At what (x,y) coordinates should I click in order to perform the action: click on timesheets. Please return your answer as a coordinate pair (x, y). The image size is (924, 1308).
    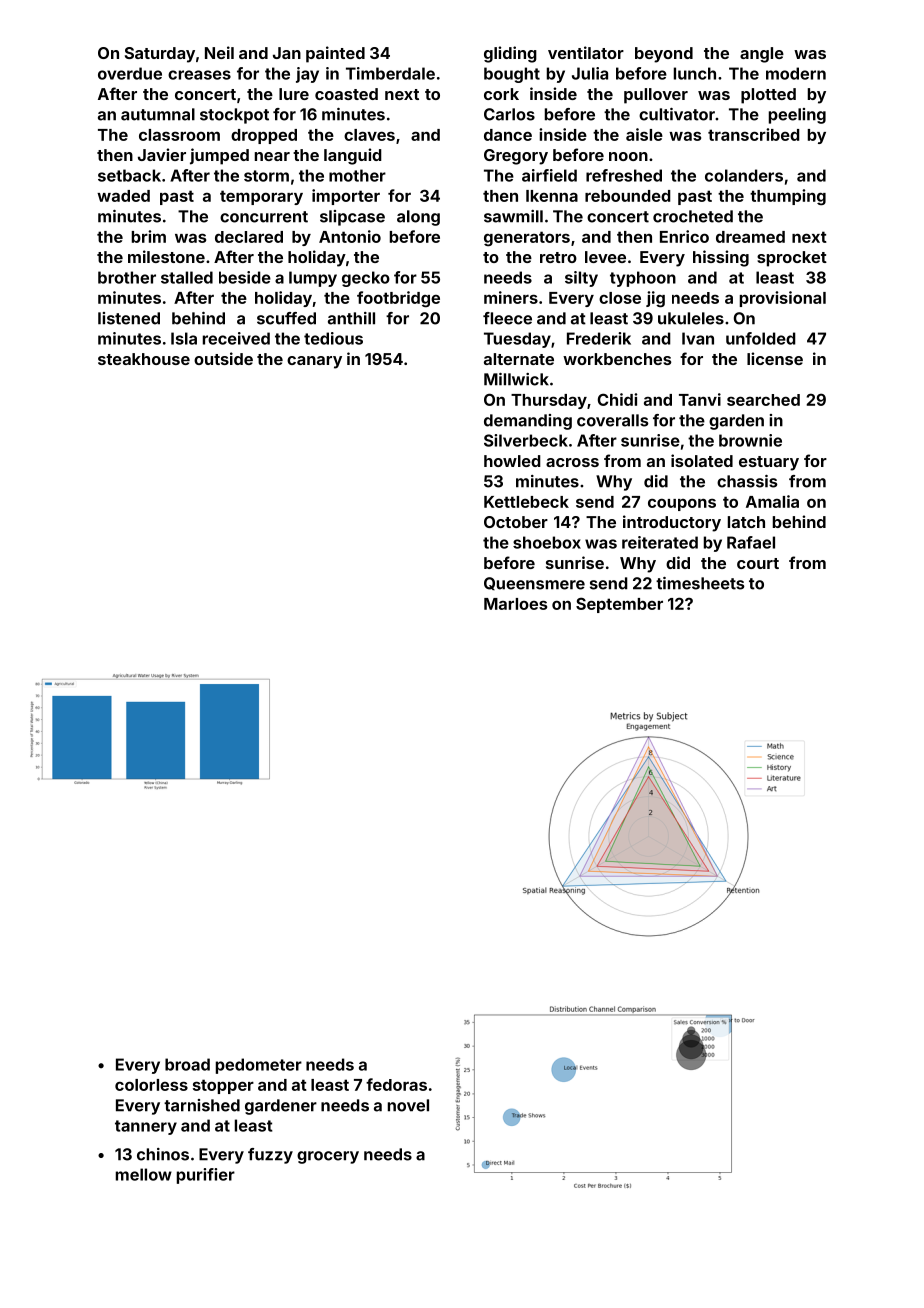
    Looking at the image, I should click on (700, 583).
